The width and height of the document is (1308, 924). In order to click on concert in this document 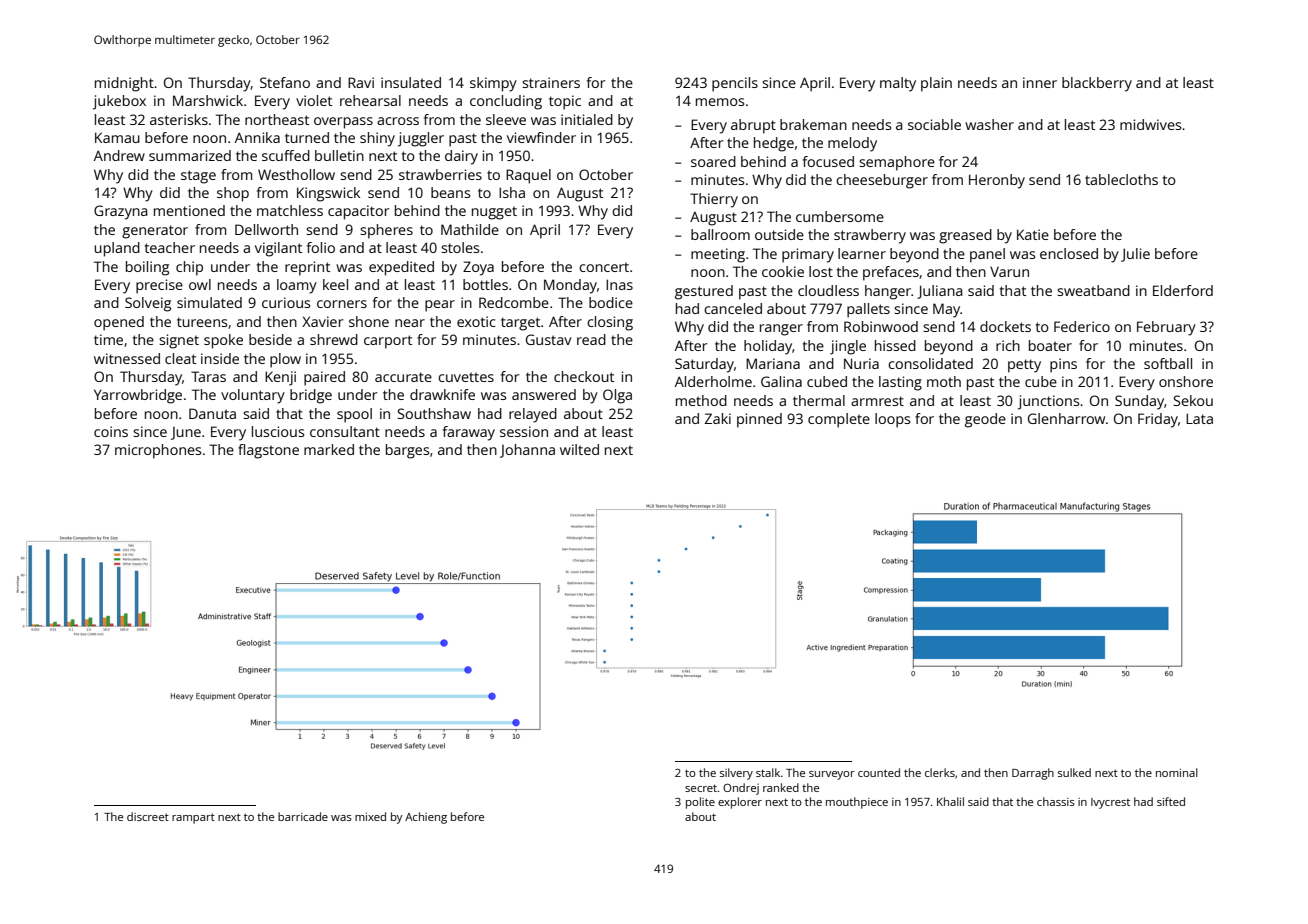, I will do `click(604, 267)`.
